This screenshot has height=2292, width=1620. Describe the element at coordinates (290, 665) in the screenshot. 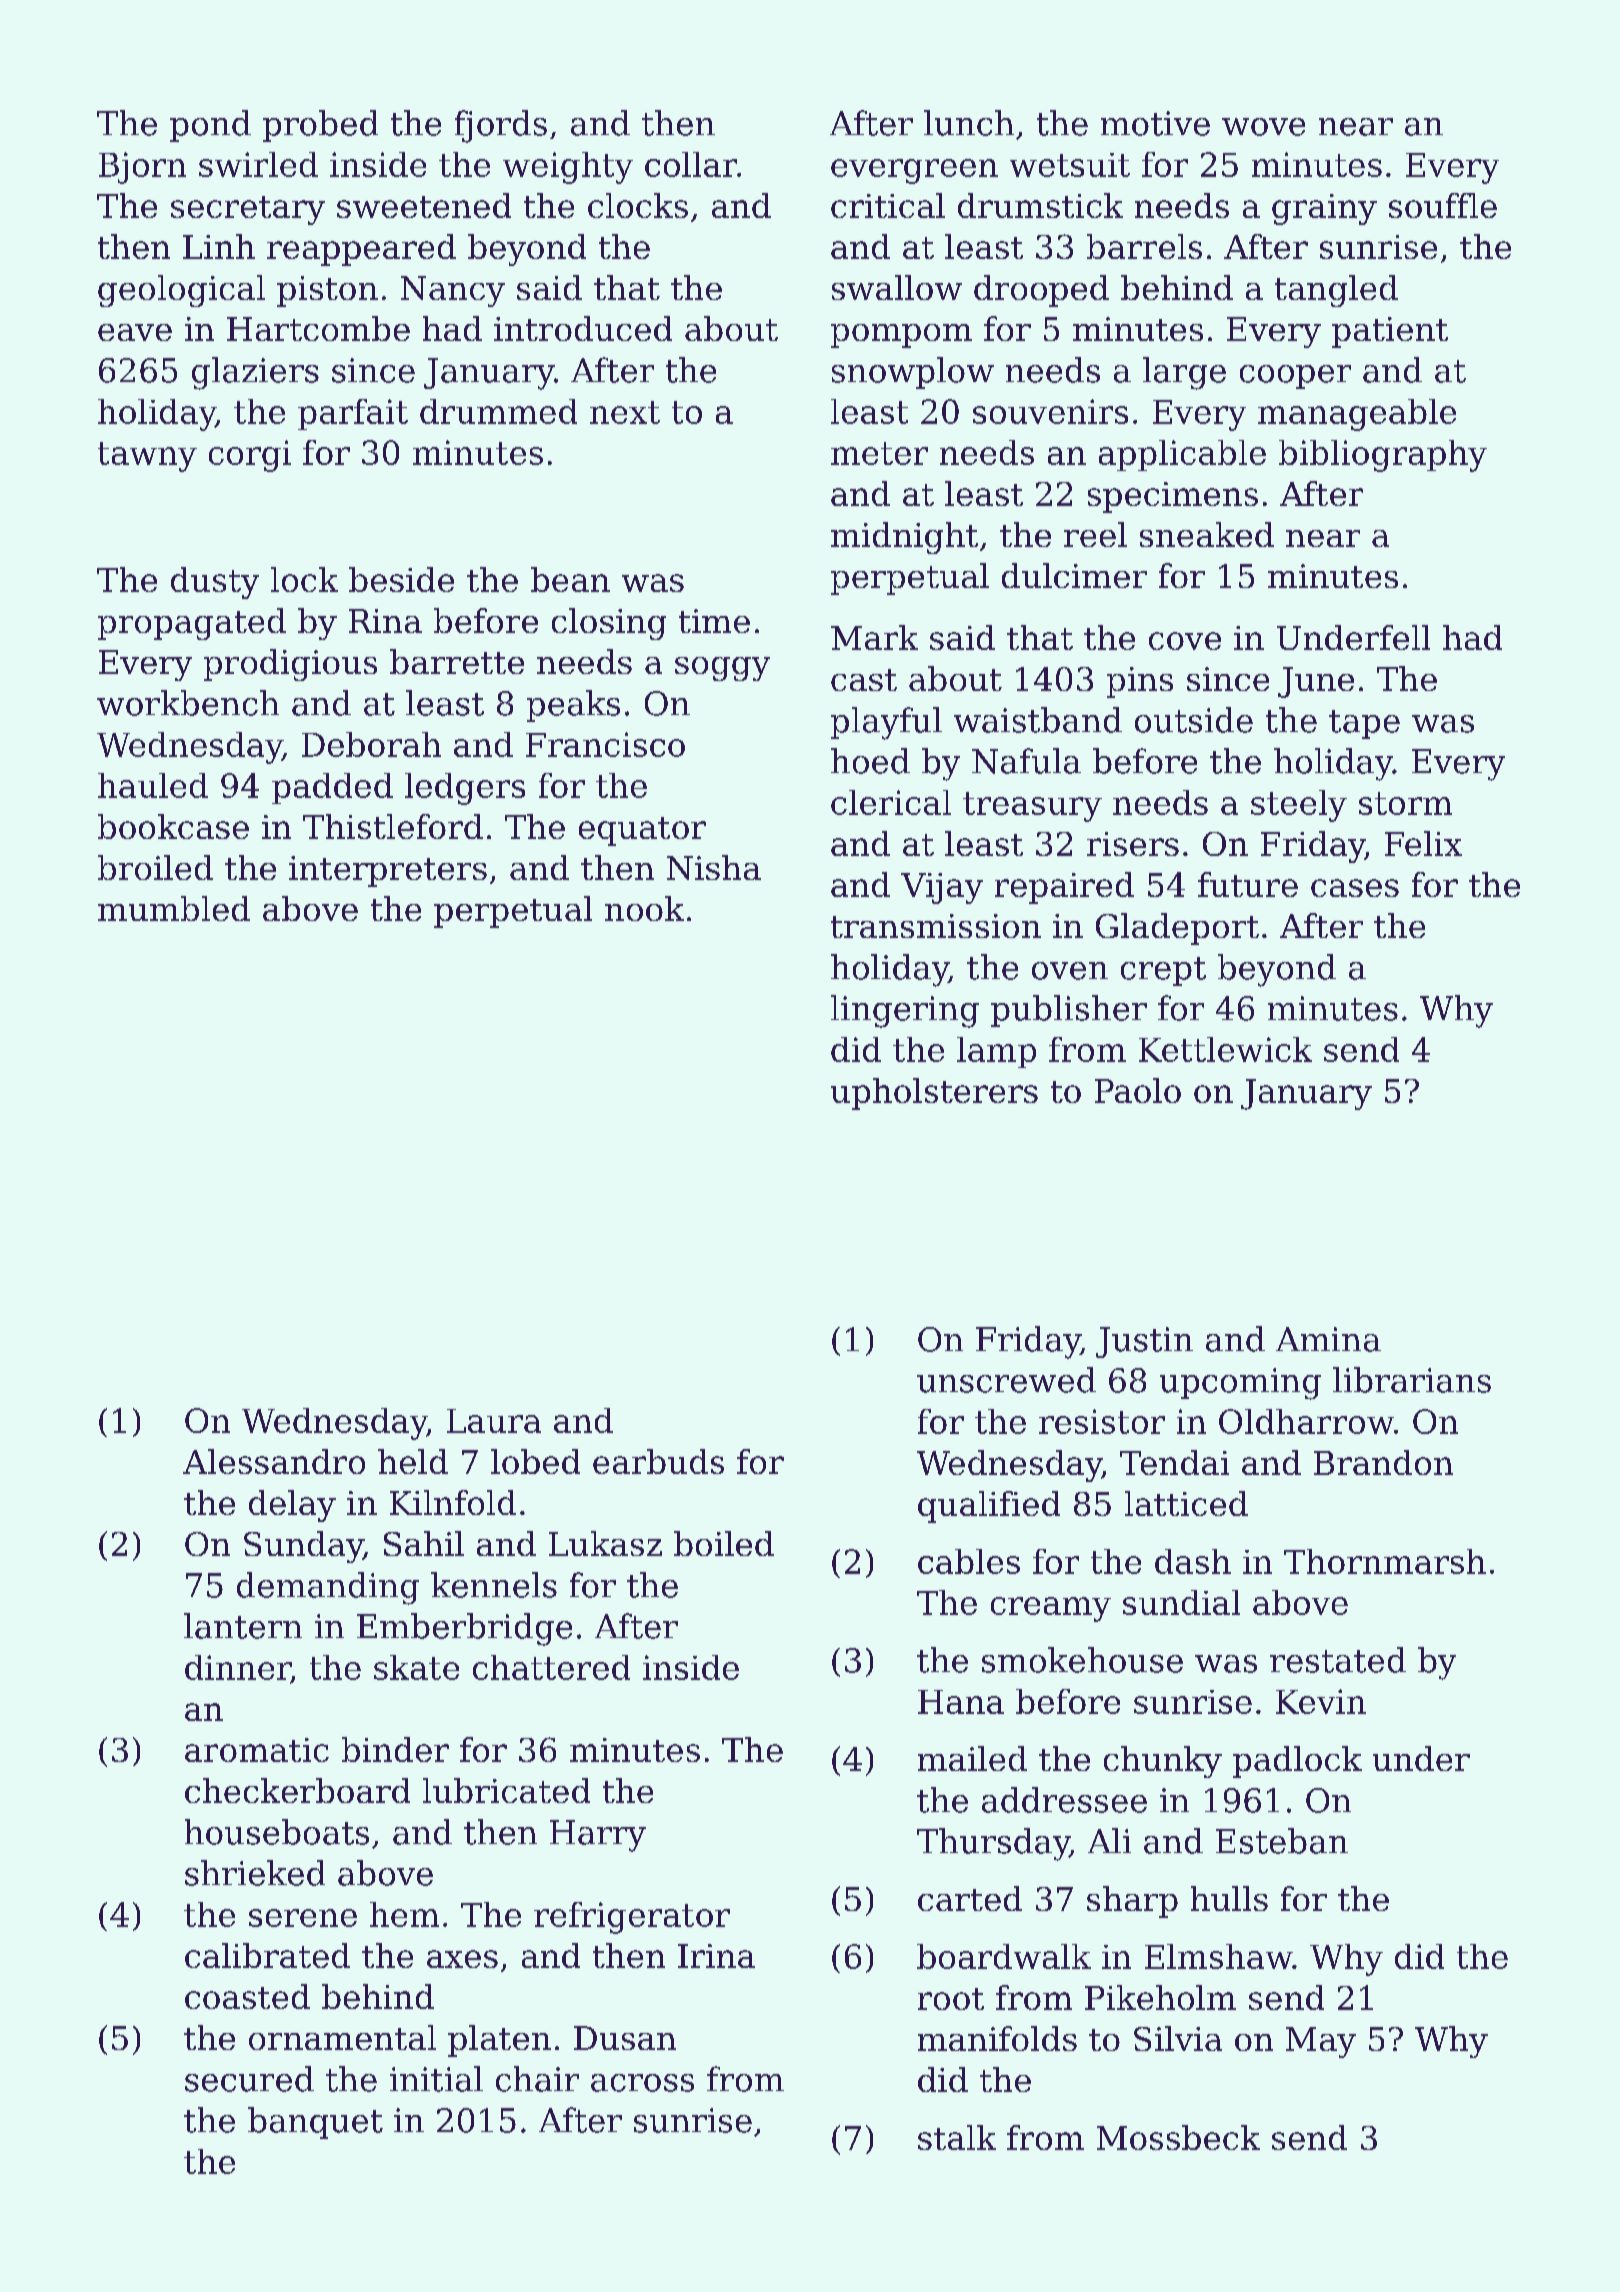

I see `prodigious` at that location.
